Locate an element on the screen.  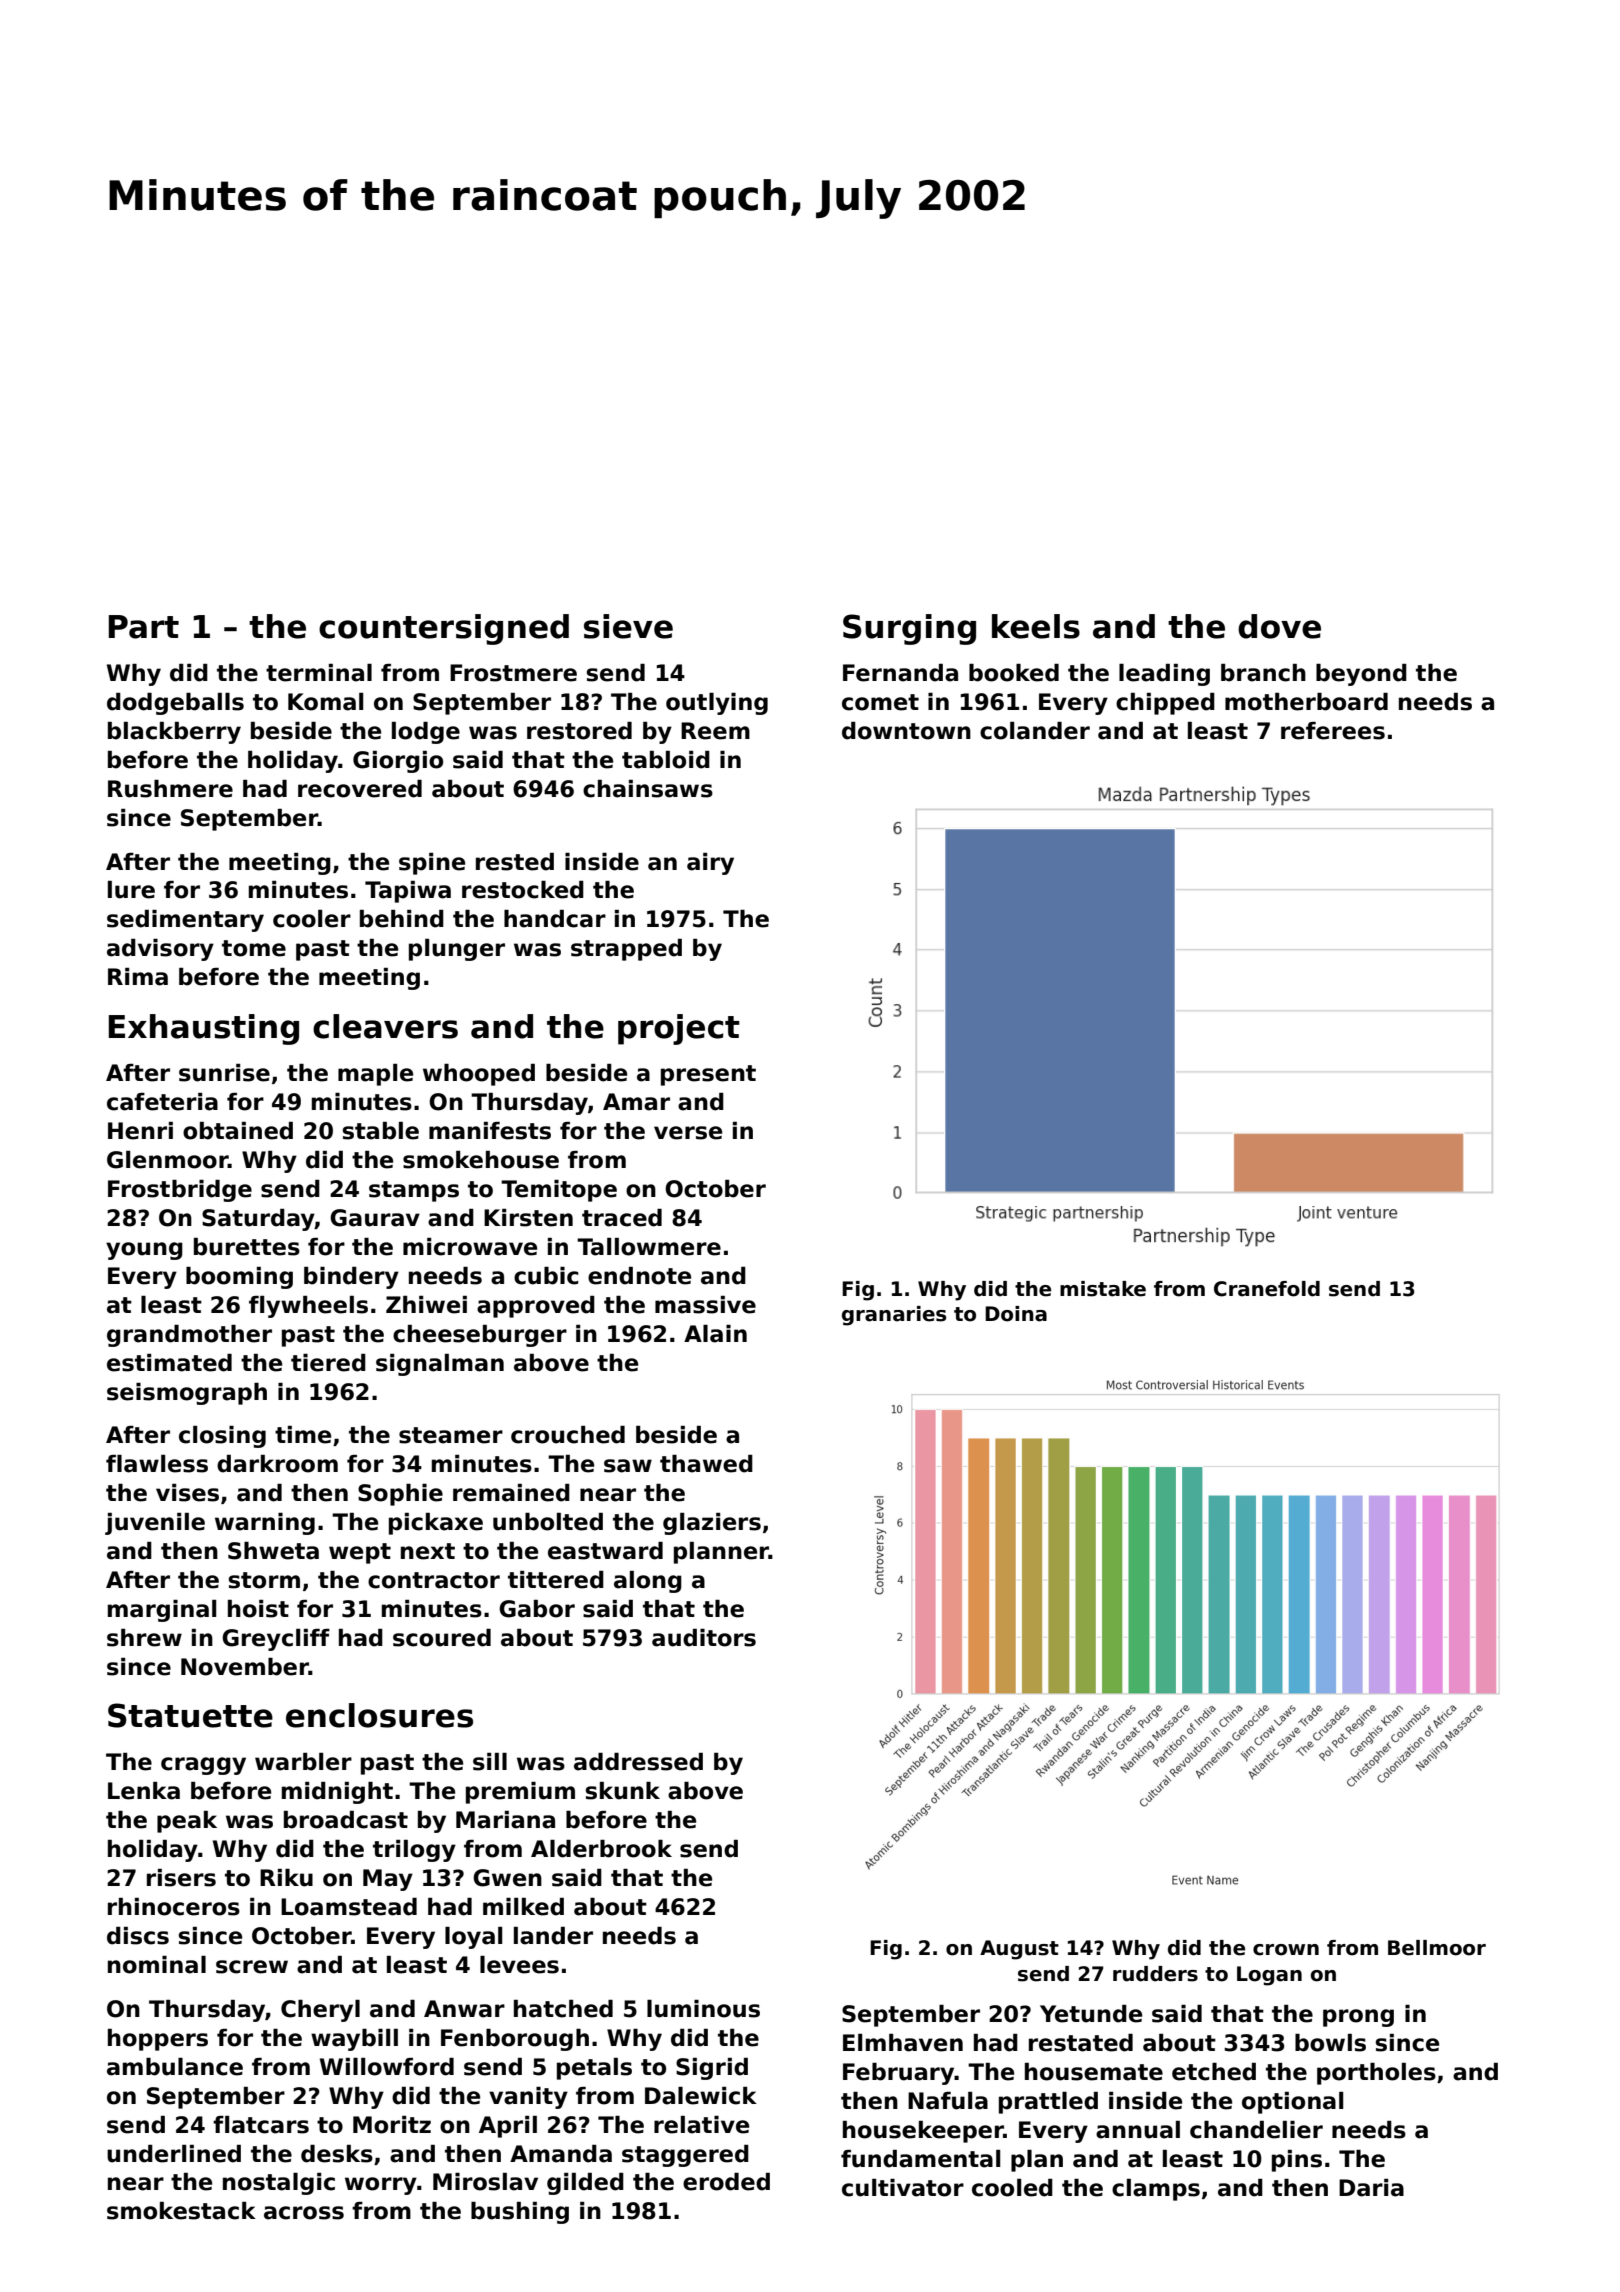
lodge is located at coordinates (426, 733).
